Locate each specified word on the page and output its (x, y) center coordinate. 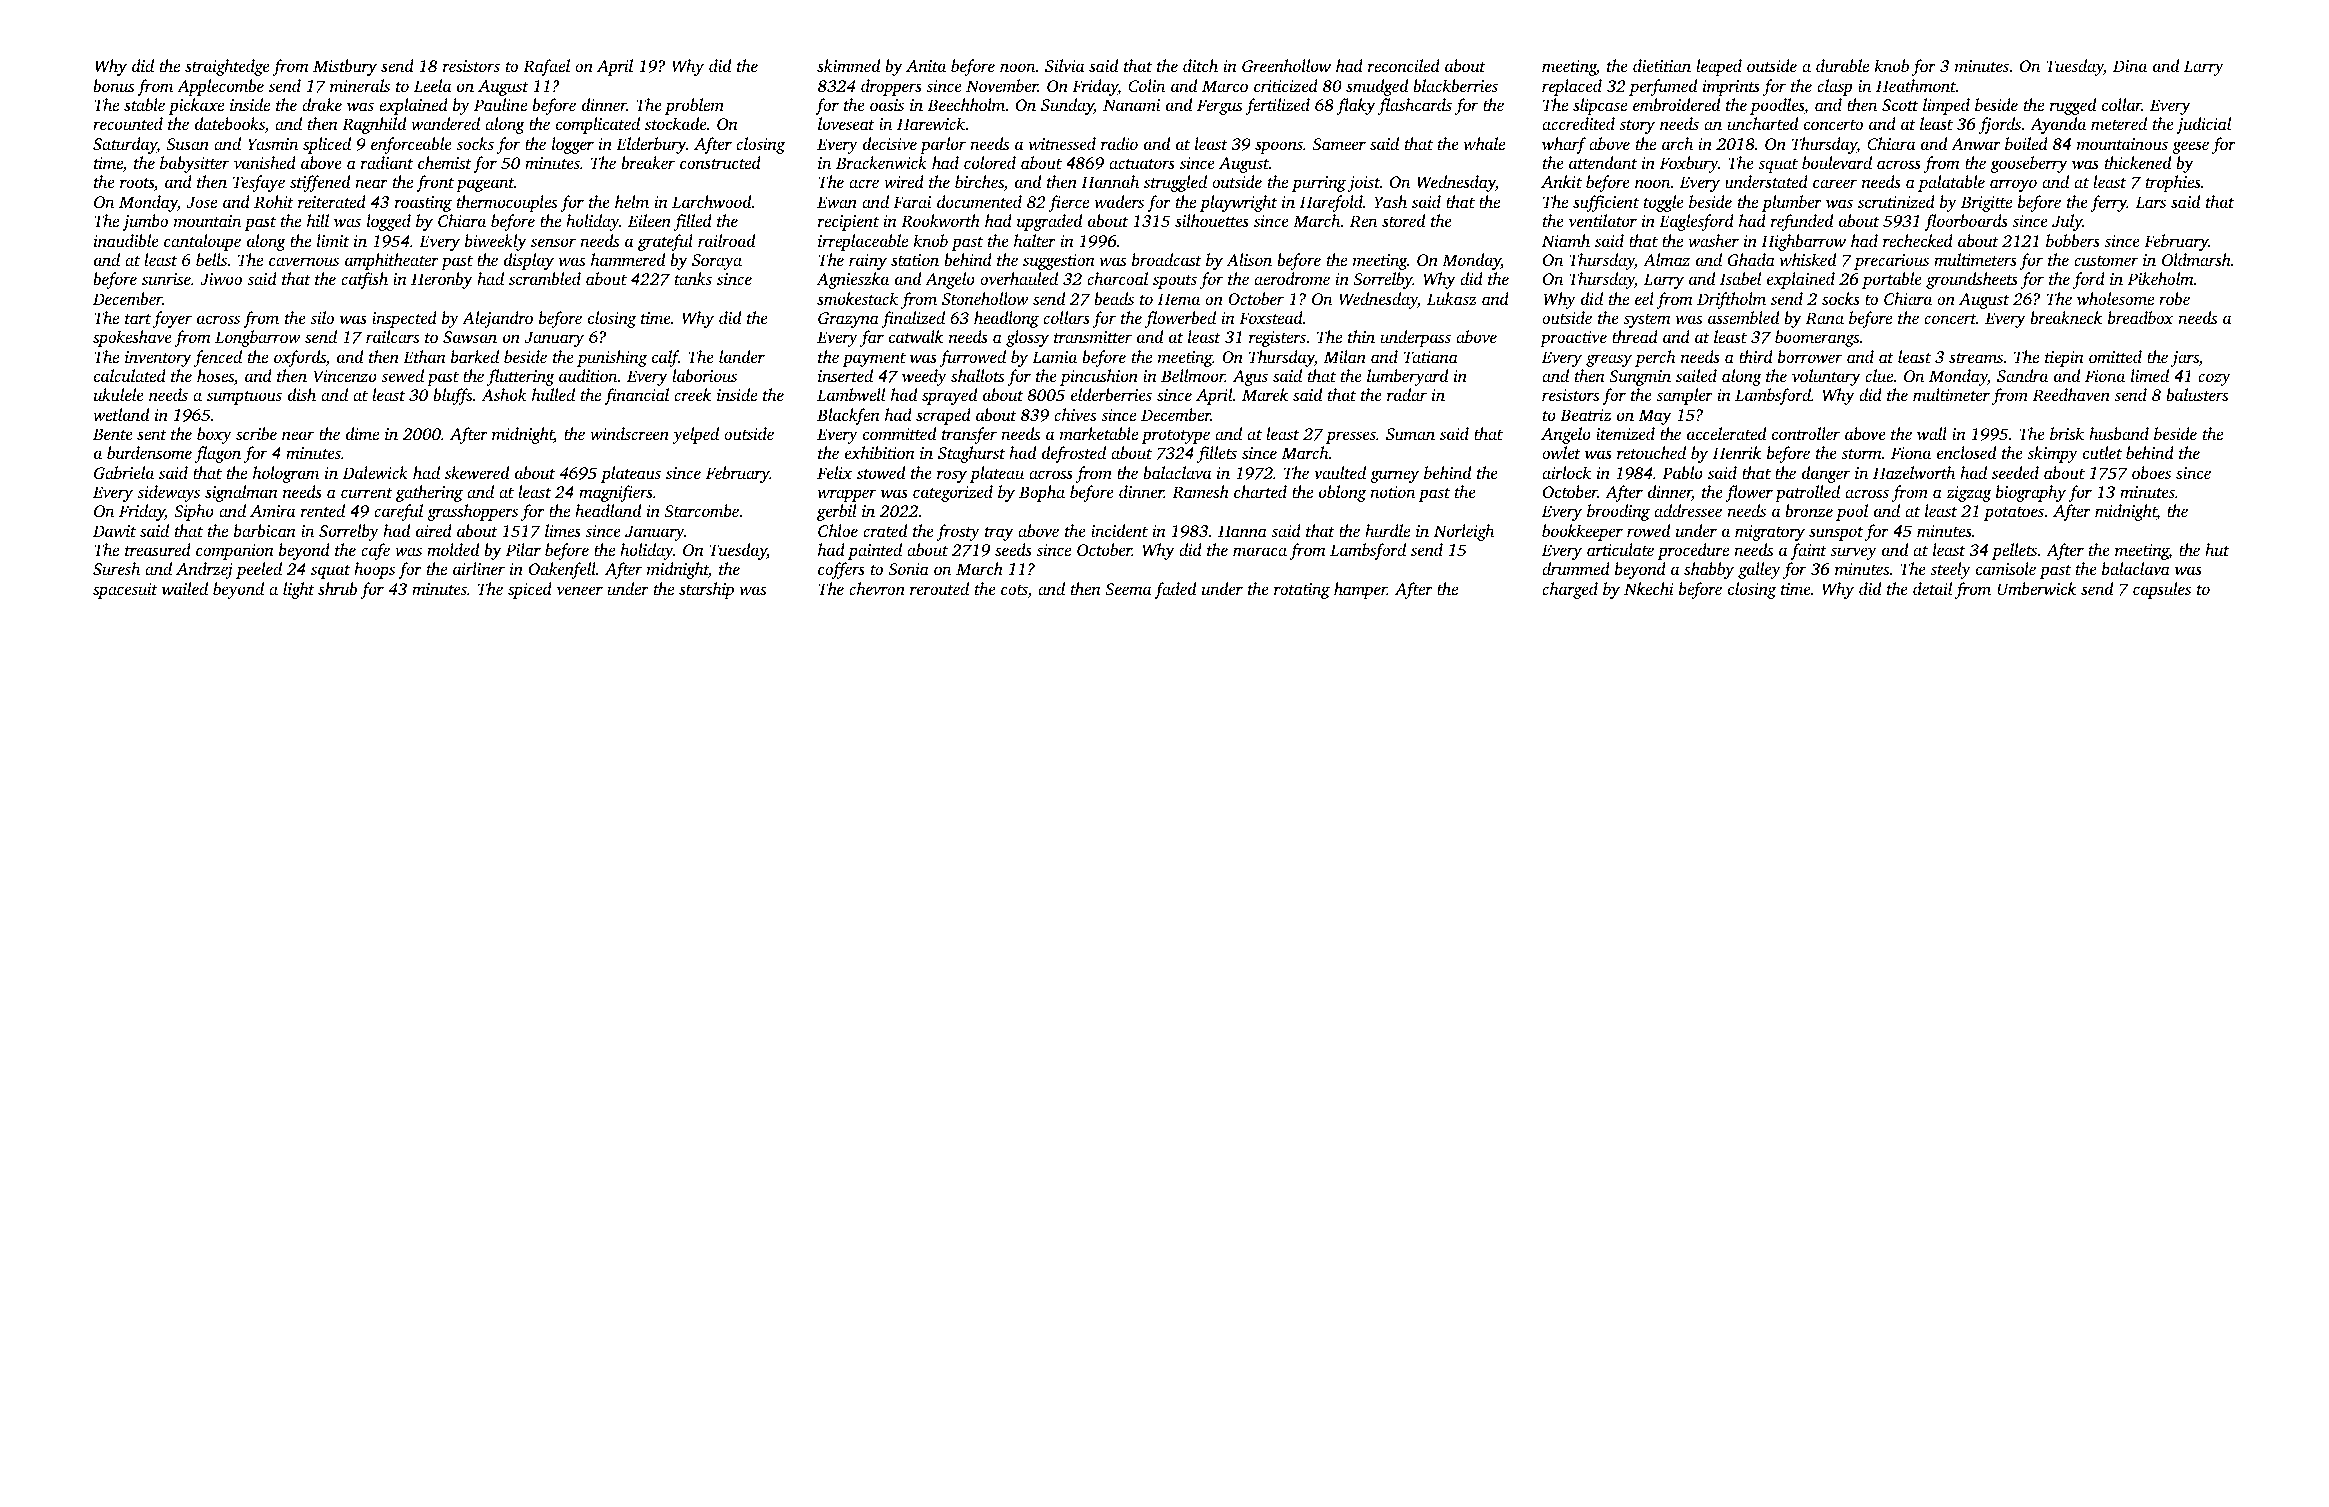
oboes (2151, 472)
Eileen (649, 220)
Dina (2130, 66)
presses (1351, 437)
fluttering (520, 377)
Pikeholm (2161, 278)
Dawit (114, 531)
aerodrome (1292, 278)
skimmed (848, 65)
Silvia (1064, 66)
